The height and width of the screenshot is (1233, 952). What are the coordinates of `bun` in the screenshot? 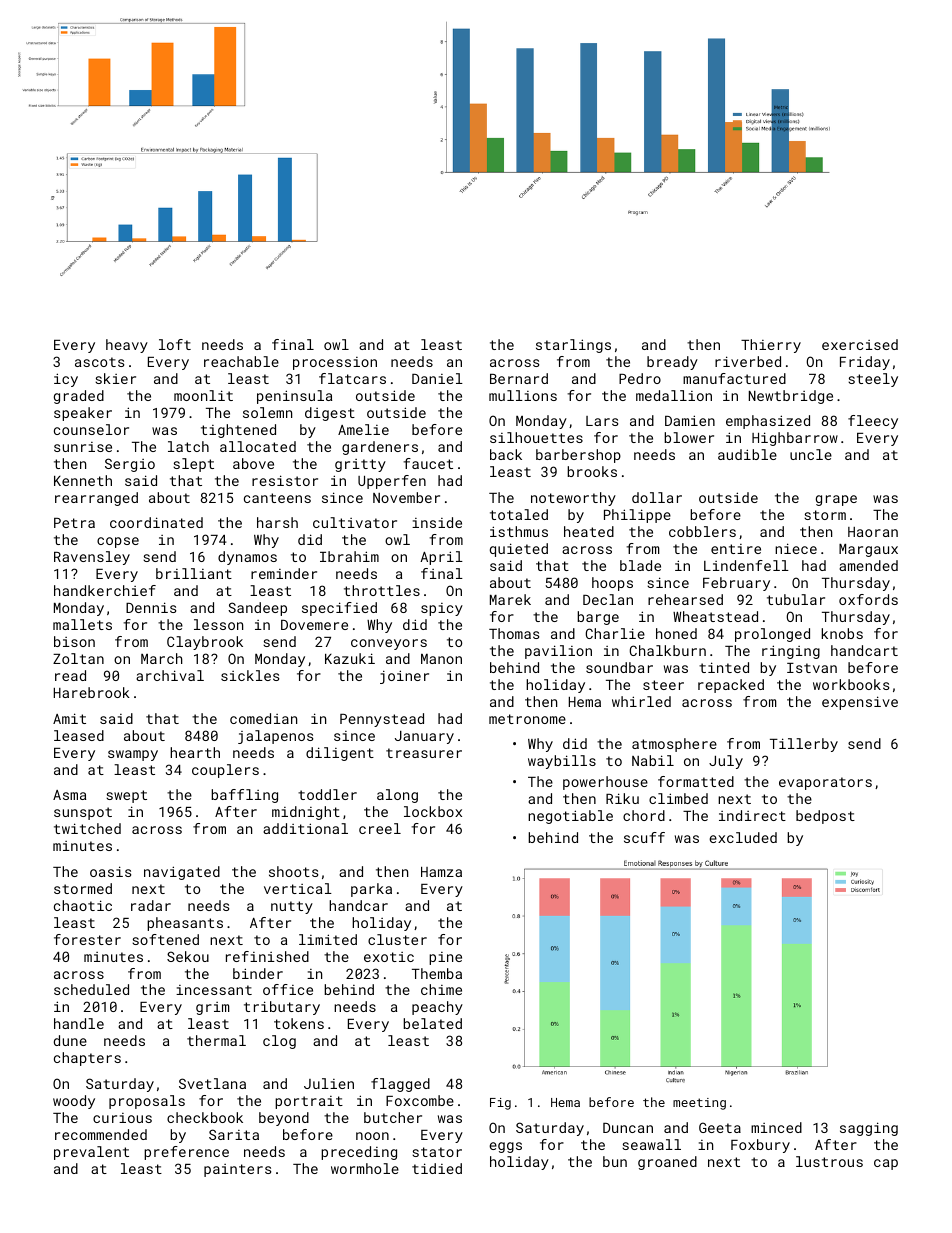 It's located at (615, 1161).
